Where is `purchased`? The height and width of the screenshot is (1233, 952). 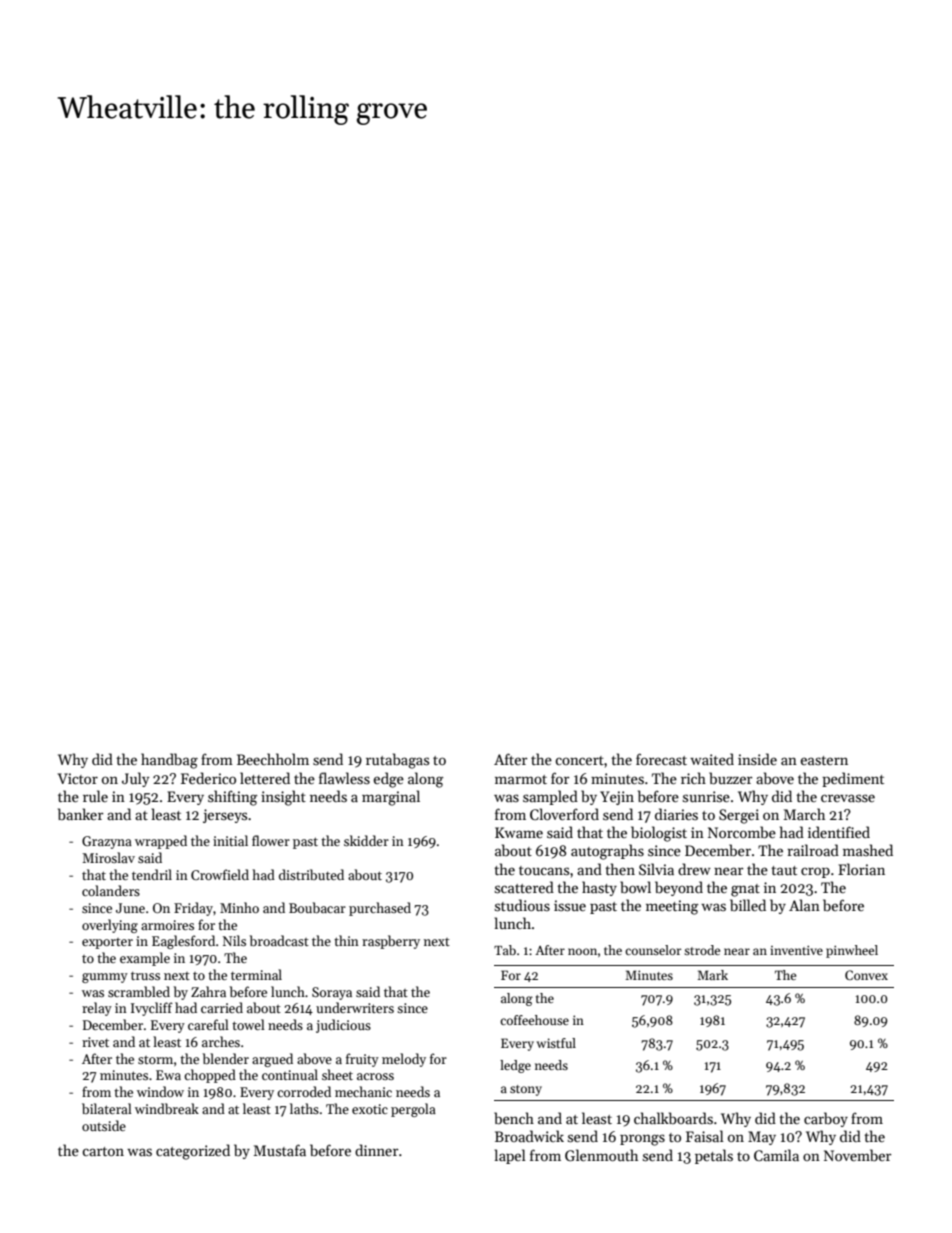
purchased is located at coordinates (380, 909).
